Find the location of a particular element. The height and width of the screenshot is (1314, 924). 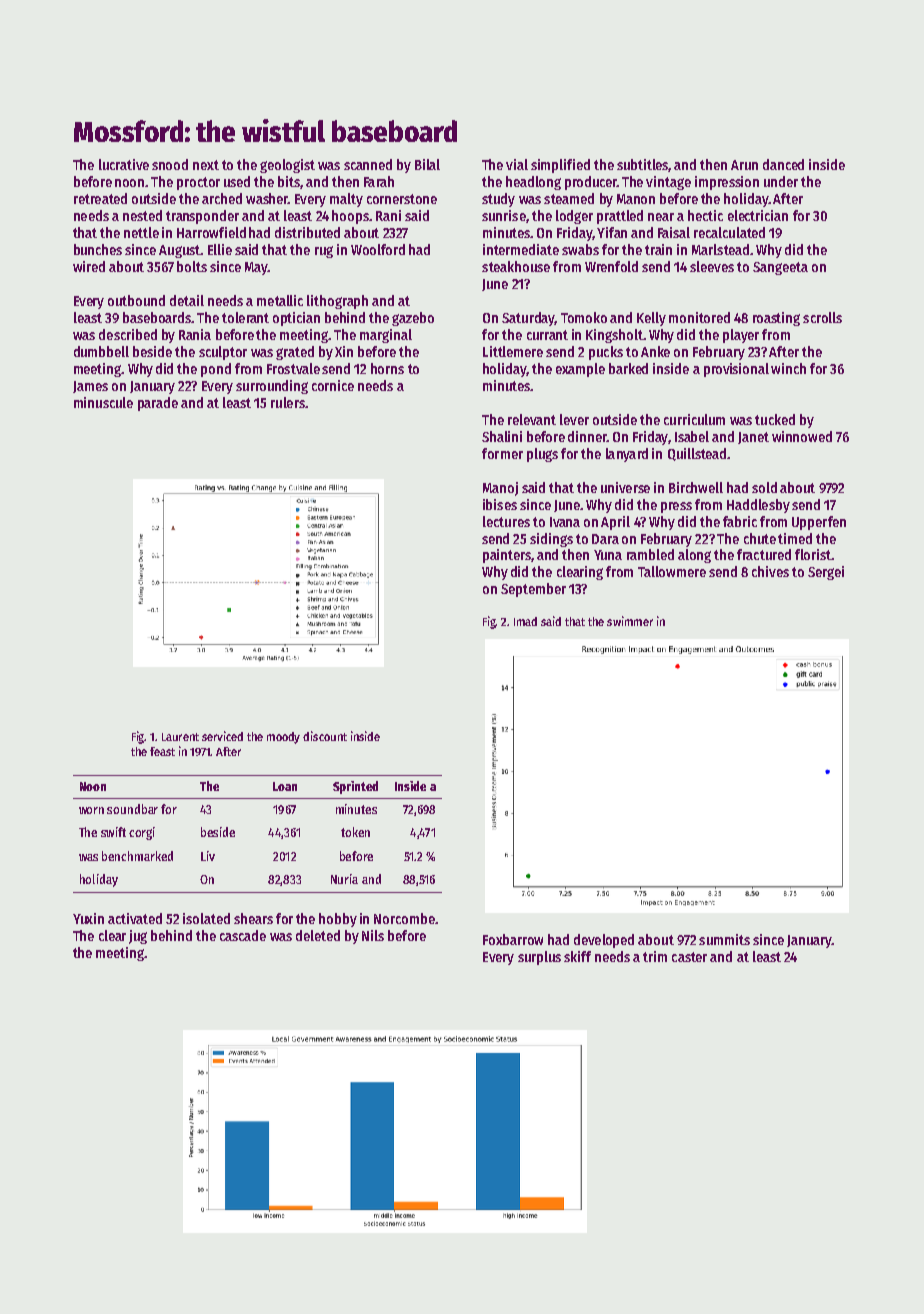

isolated is located at coordinates (206, 918).
